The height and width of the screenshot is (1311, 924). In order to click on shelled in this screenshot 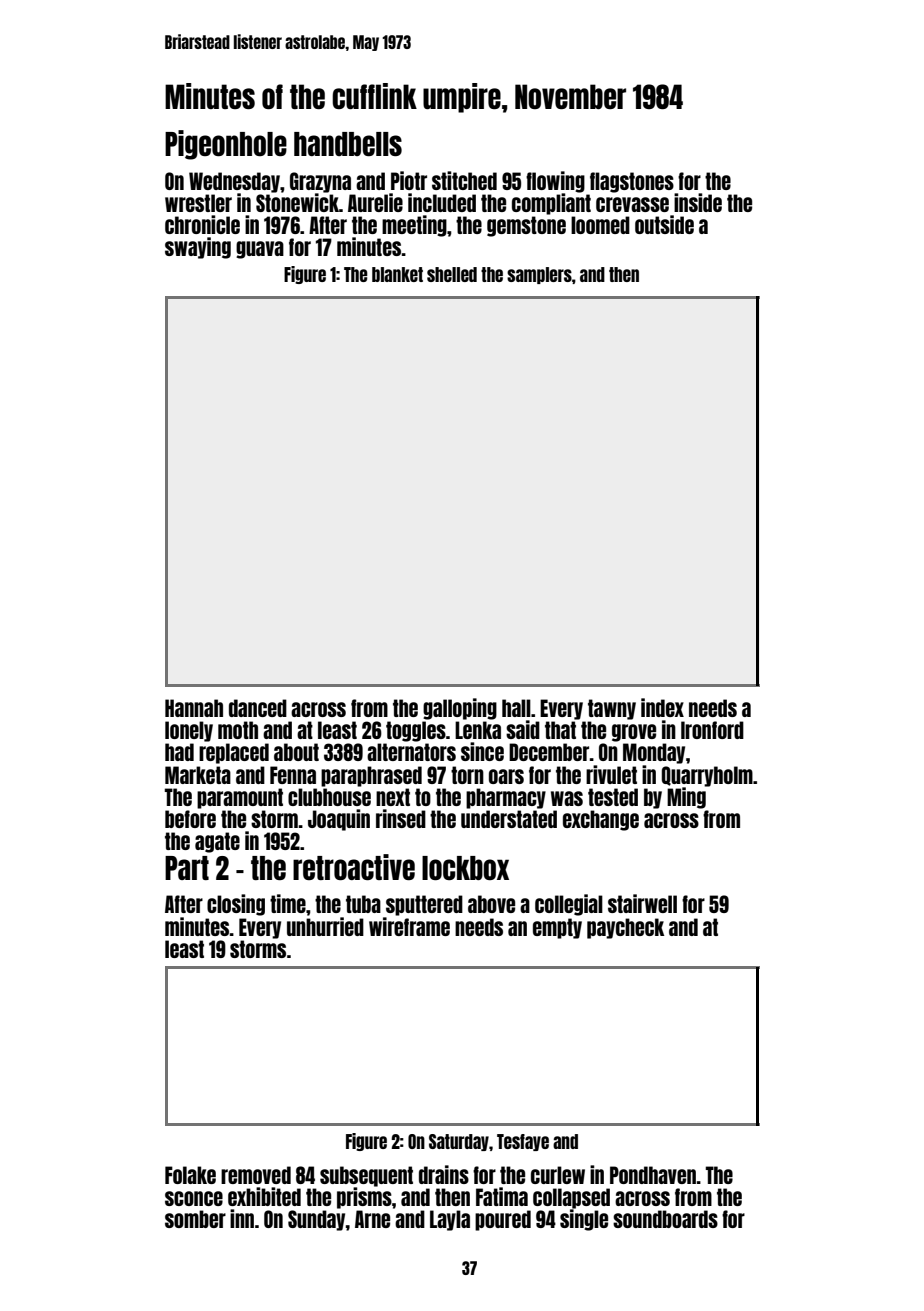, I will do `click(452, 274)`.
